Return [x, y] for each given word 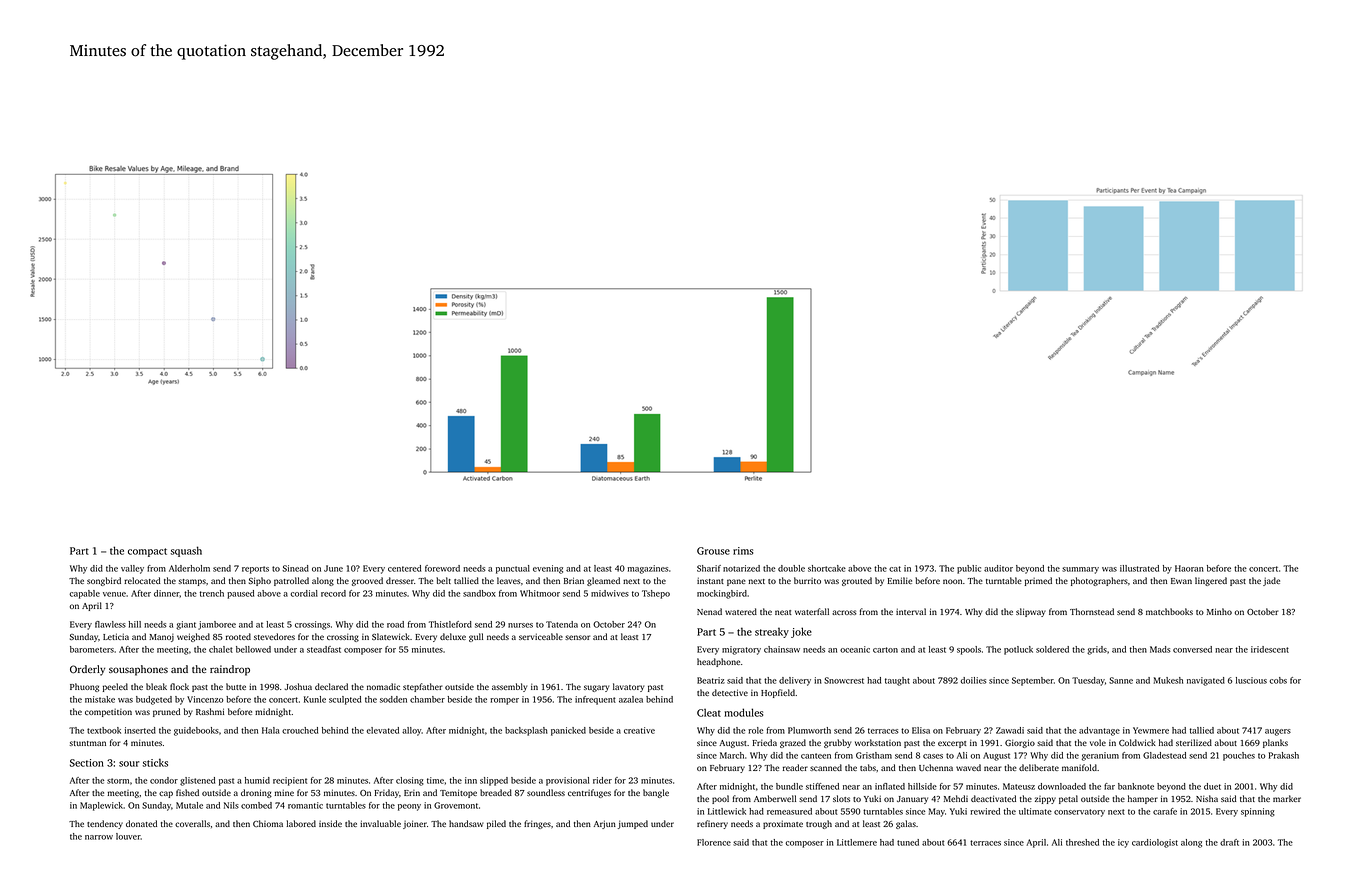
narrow [99, 837]
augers [1278, 732]
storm [118, 781]
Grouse [713, 551]
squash [186, 551]
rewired [985, 811]
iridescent [1270, 649]
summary [1080, 570]
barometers [92, 649]
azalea [631, 699]
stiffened [822, 786]
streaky [772, 632]
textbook [104, 730]
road [395, 624]
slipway [1031, 612]
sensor [577, 637]
